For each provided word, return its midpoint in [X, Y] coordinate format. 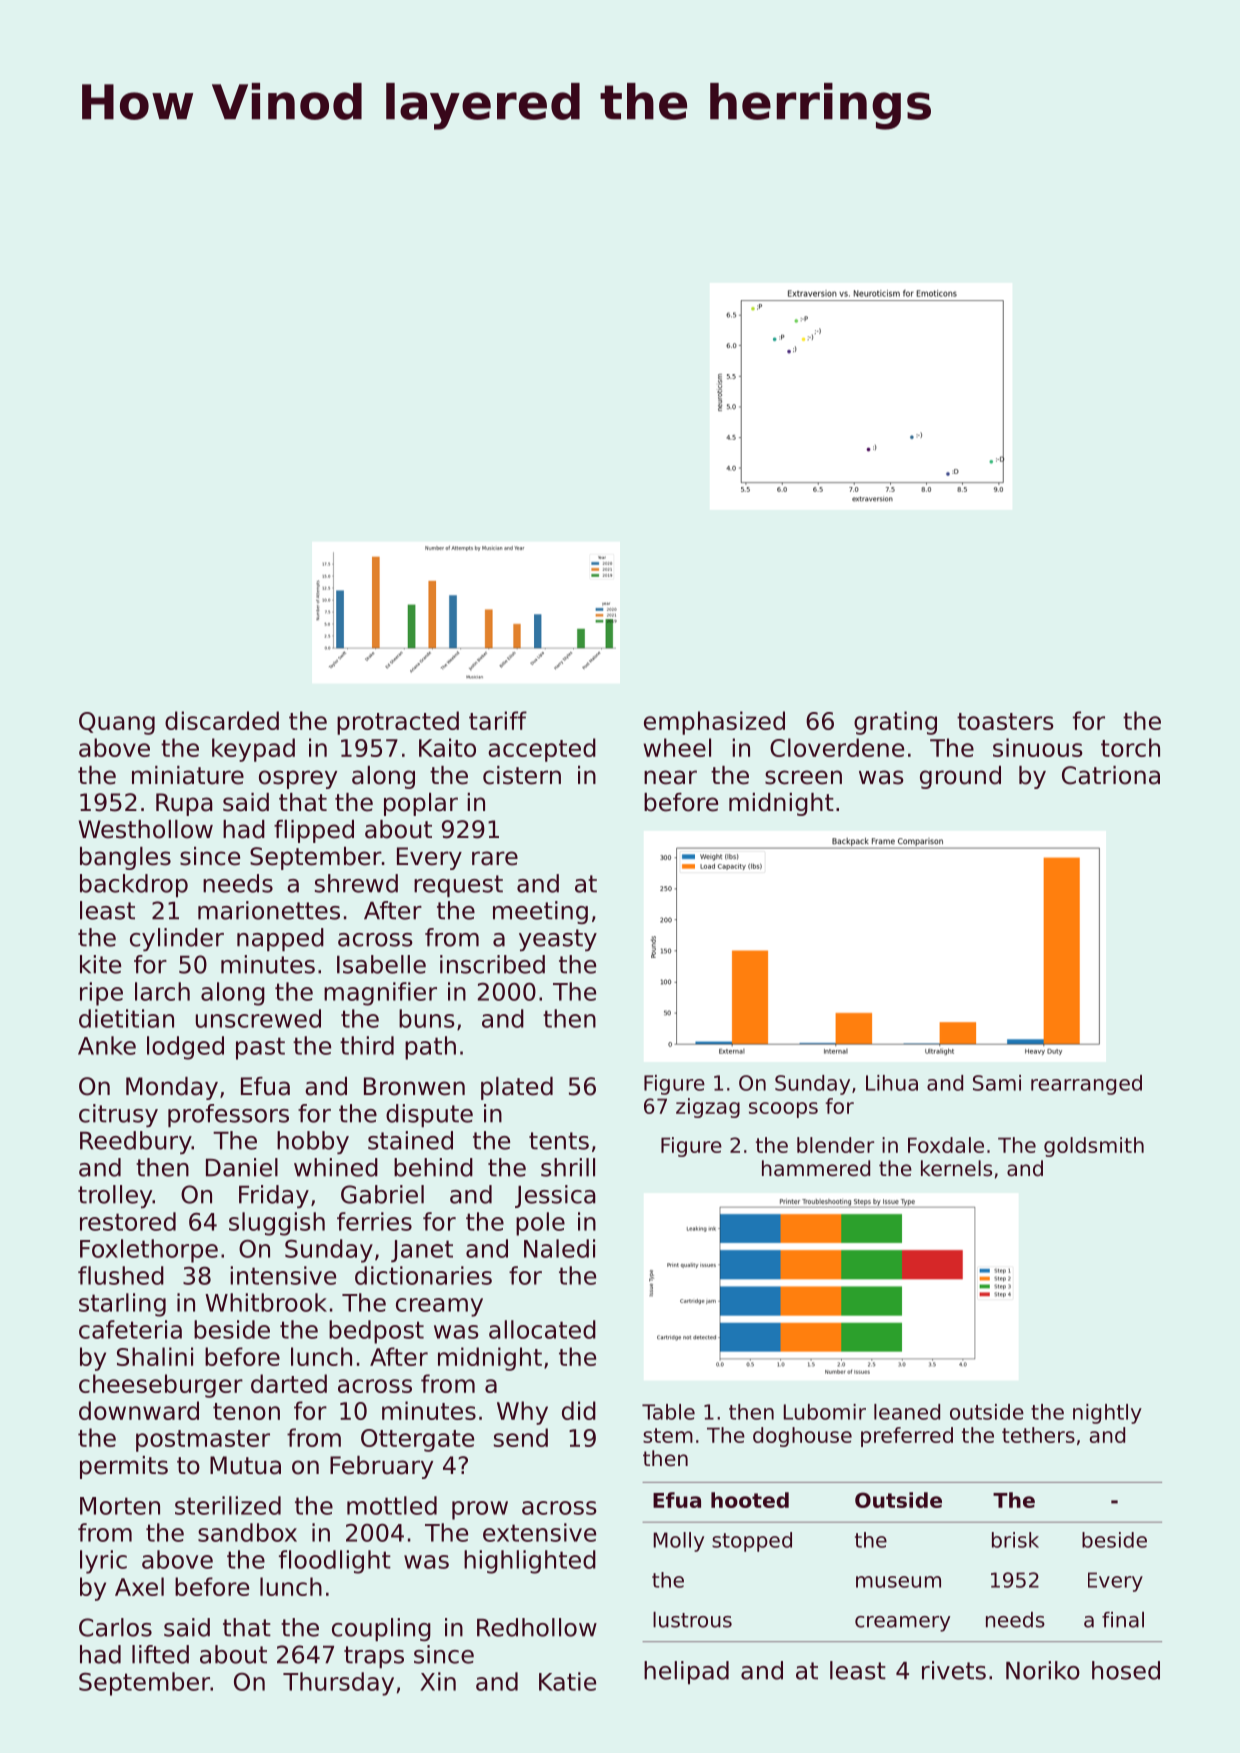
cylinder [177, 939]
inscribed [492, 964]
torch [1130, 747]
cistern [522, 775]
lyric [103, 1562]
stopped [752, 1542]
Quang [117, 723]
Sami [997, 1083]
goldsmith [1094, 1147]
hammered [816, 1168]
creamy [439, 1307]
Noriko [1043, 1670]
